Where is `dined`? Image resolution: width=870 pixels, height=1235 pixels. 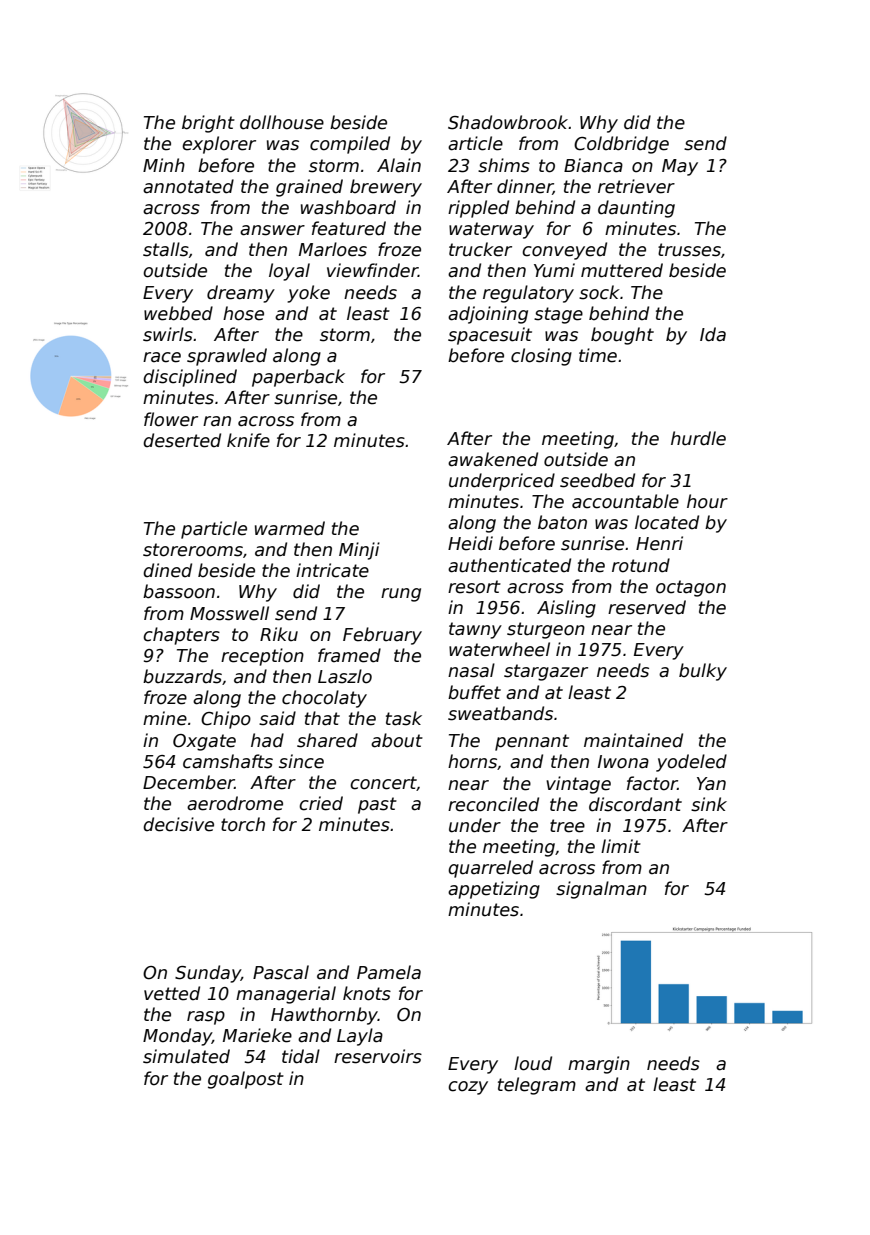
dined is located at coordinates (167, 570).
